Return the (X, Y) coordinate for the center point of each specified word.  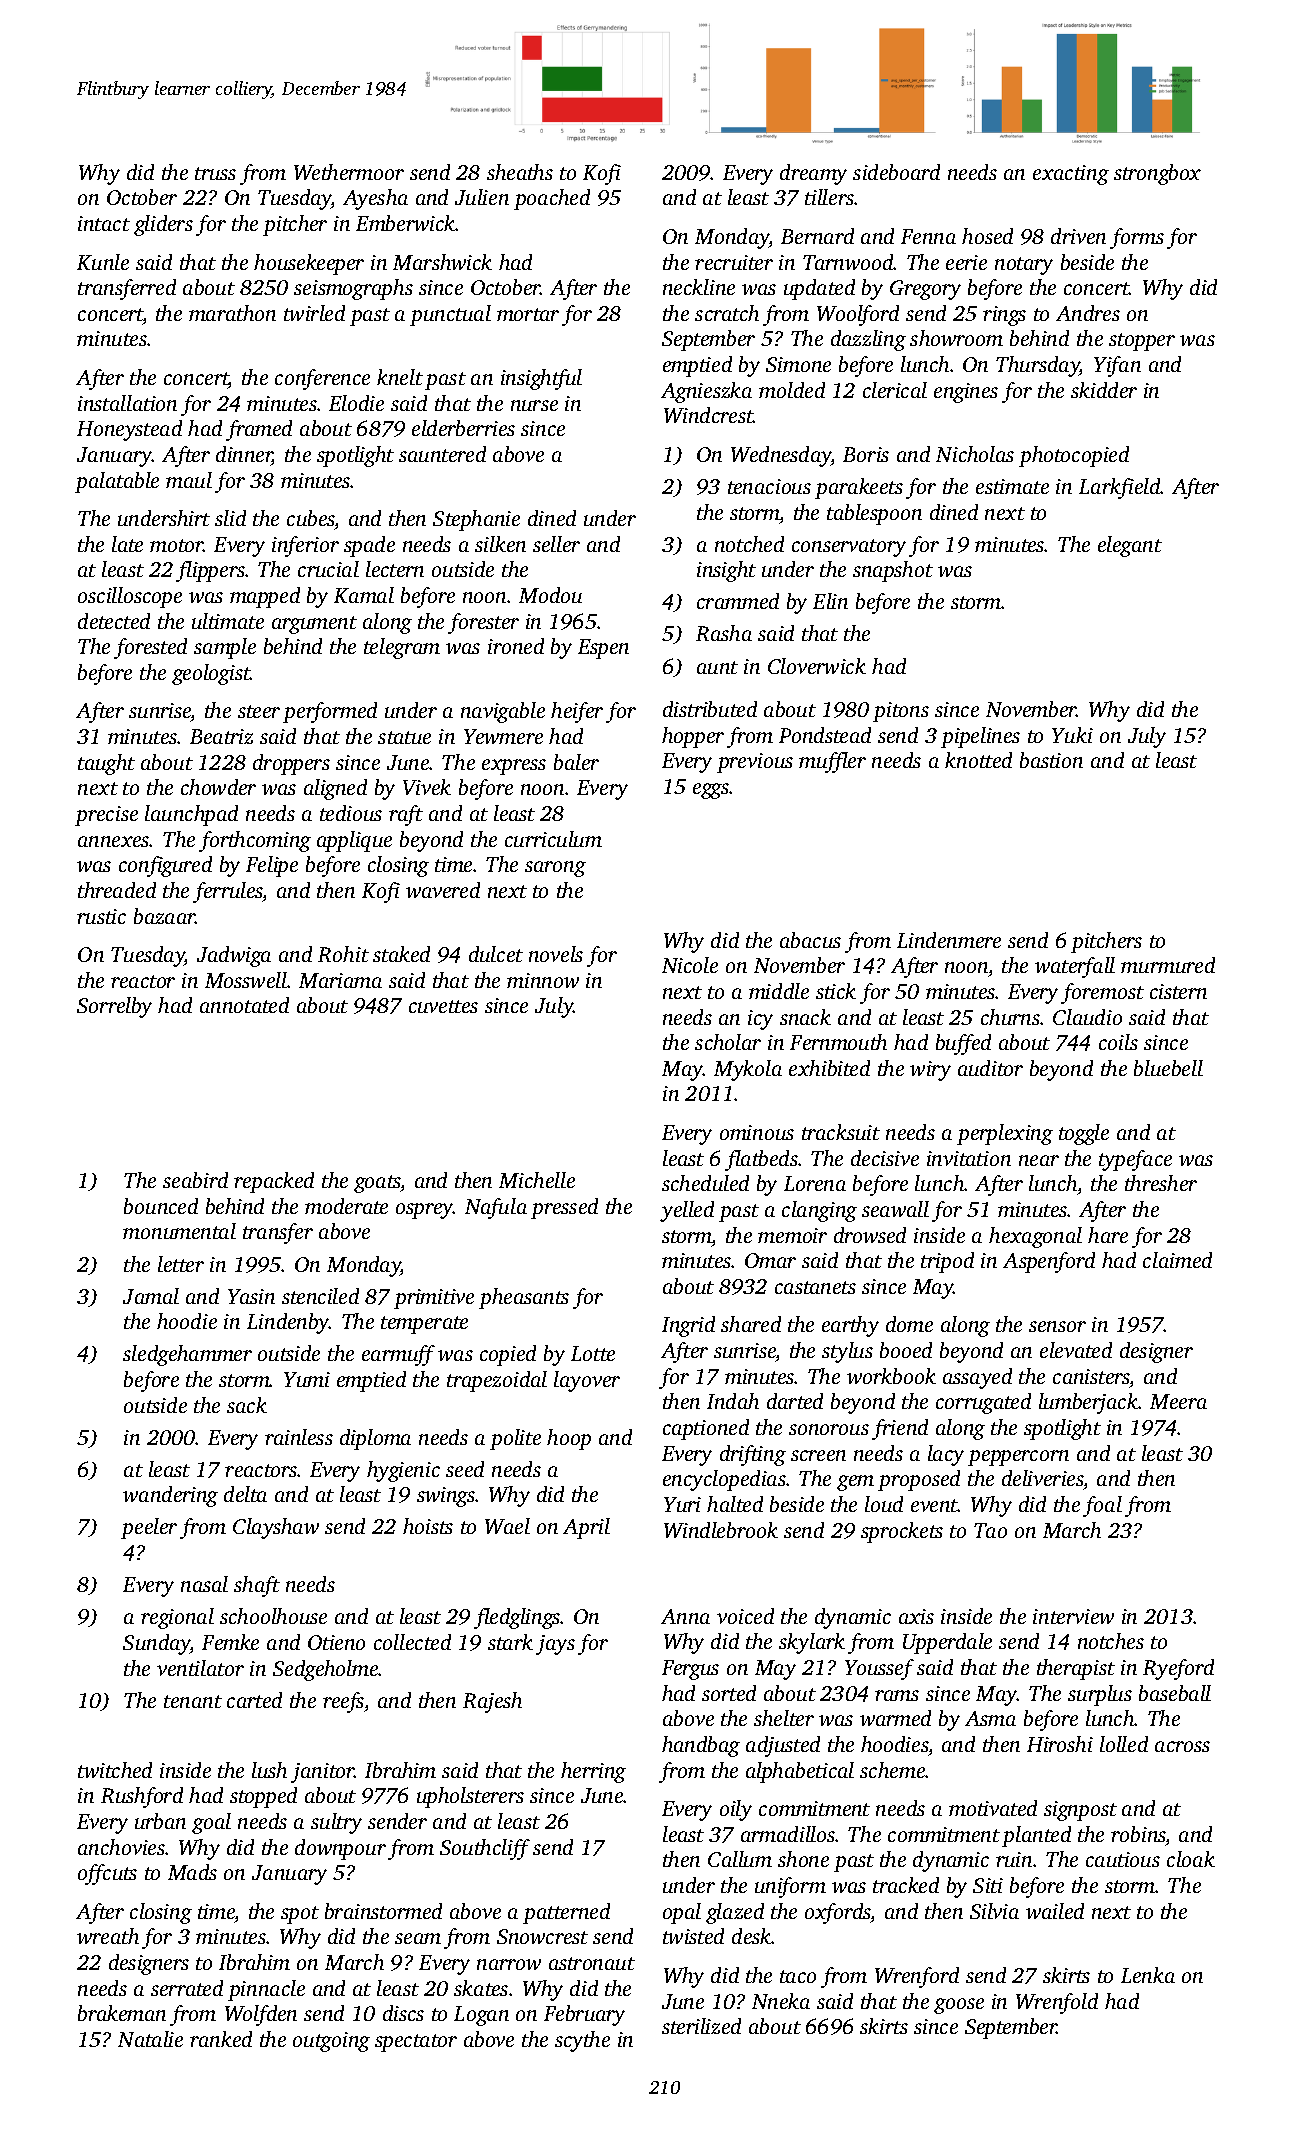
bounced (161, 1206)
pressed (564, 1208)
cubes (311, 518)
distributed (710, 709)
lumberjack (1088, 1403)
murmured (1168, 965)
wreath (108, 1936)
